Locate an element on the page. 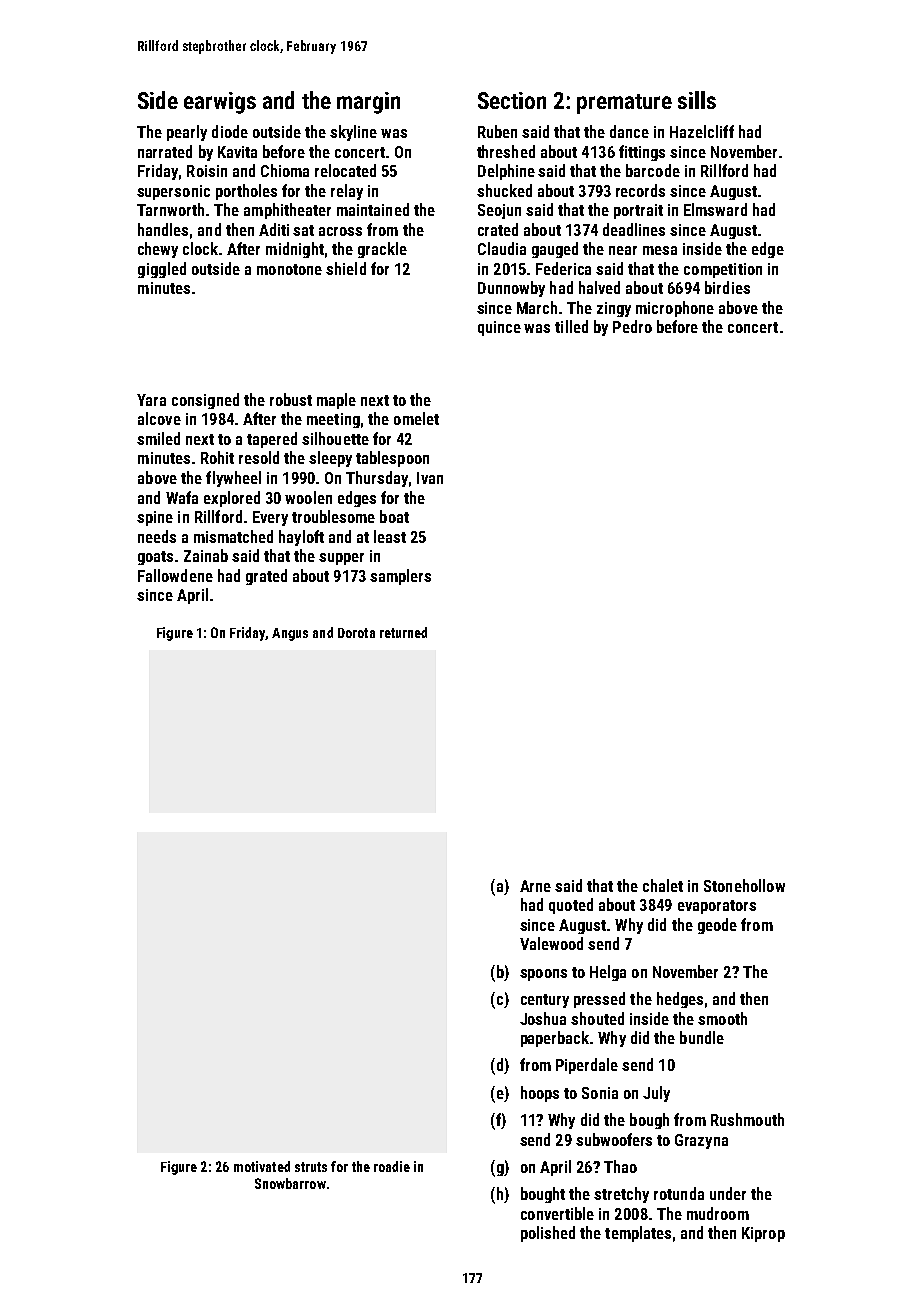 The image size is (924, 1314). Ivan is located at coordinates (430, 478).
